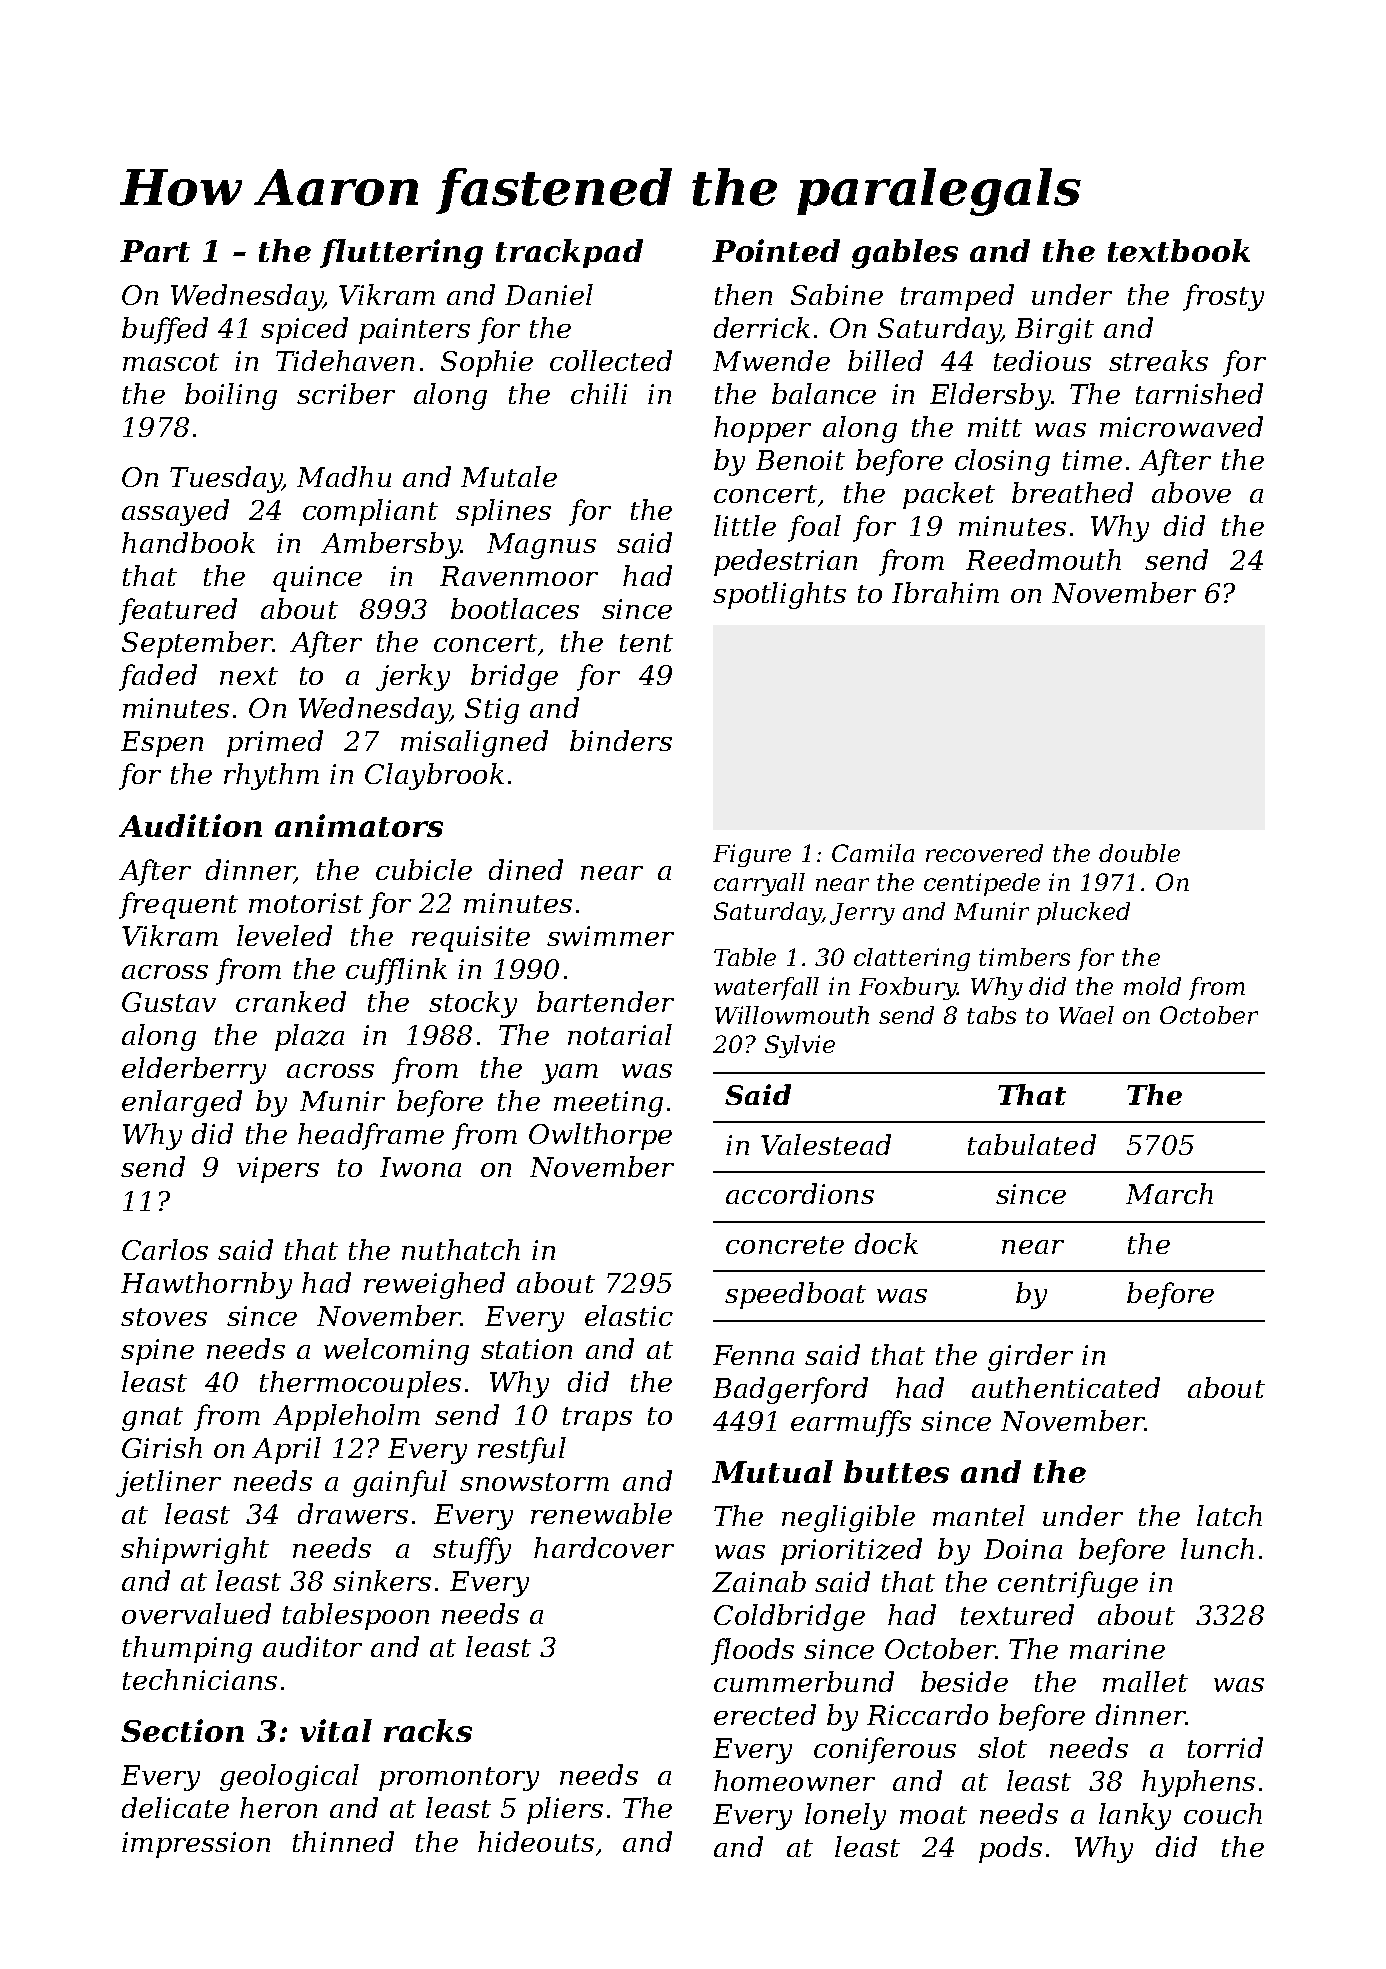 This screenshot has height=1969, width=1386. What do you see at coordinates (800, 1193) in the screenshot?
I see `accordions` at bounding box center [800, 1193].
